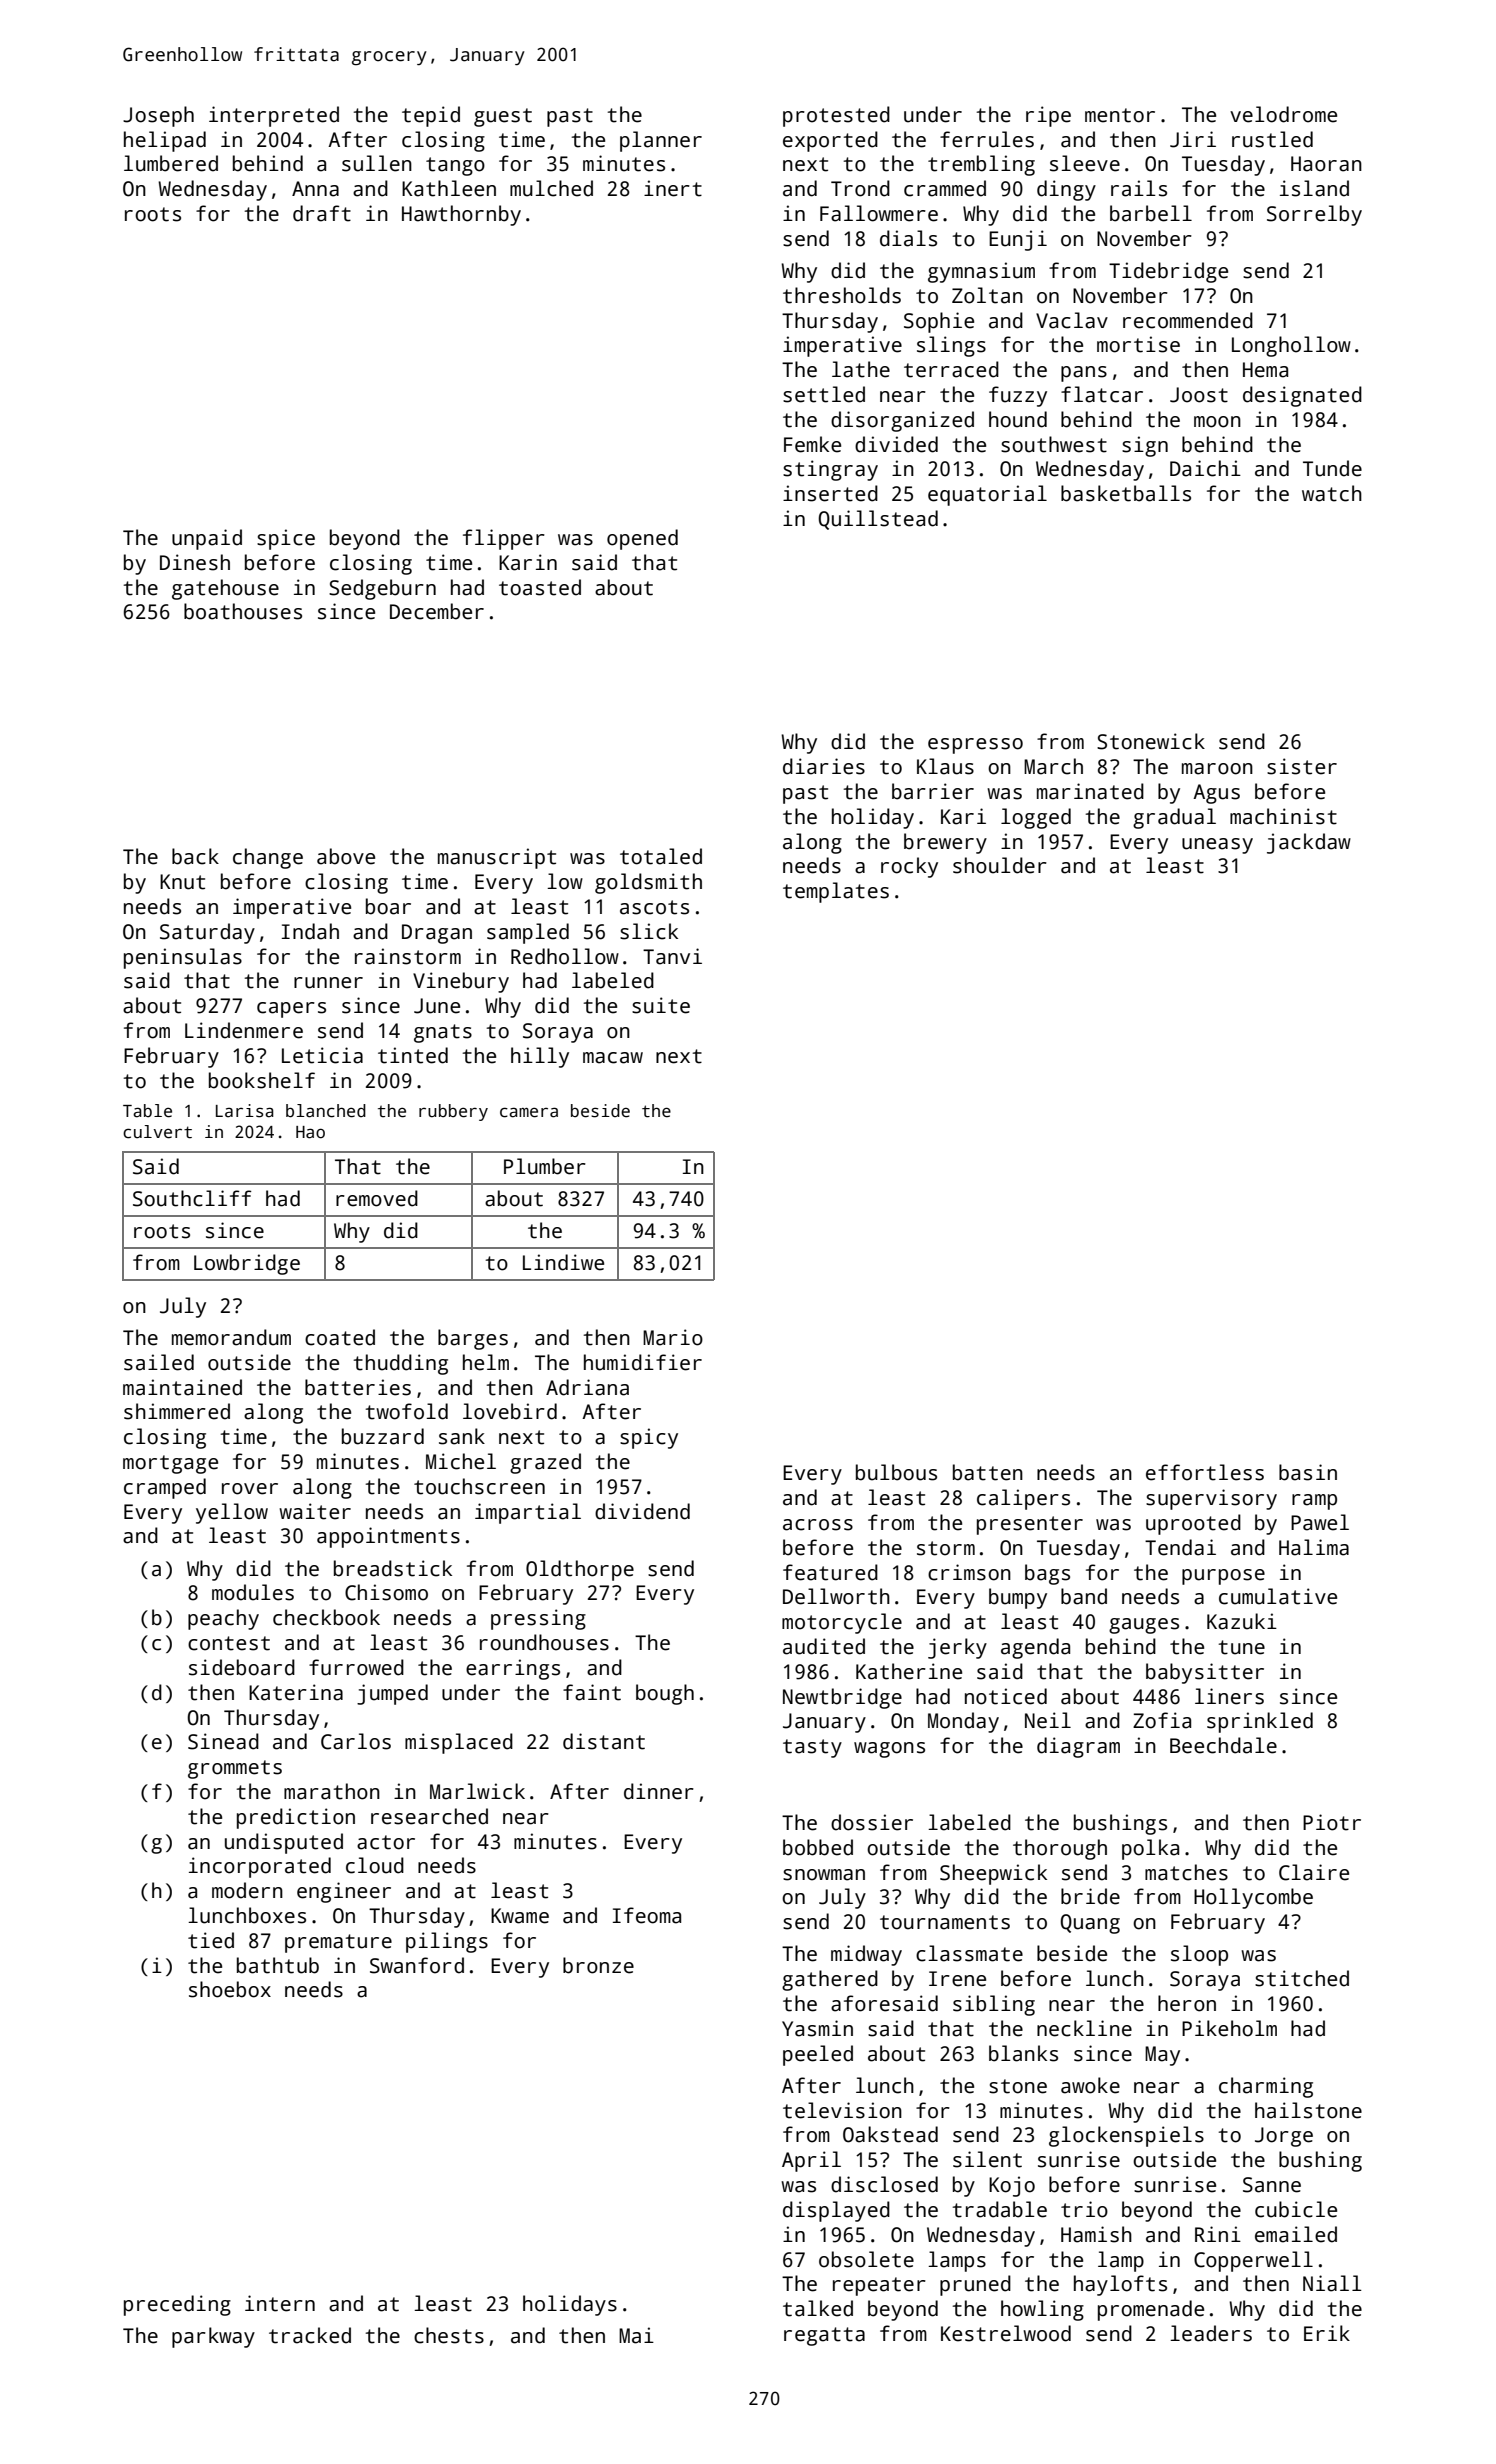 The width and height of the screenshot is (1496, 2464). Describe the element at coordinates (1302, 766) in the screenshot. I see `sister` at that location.
